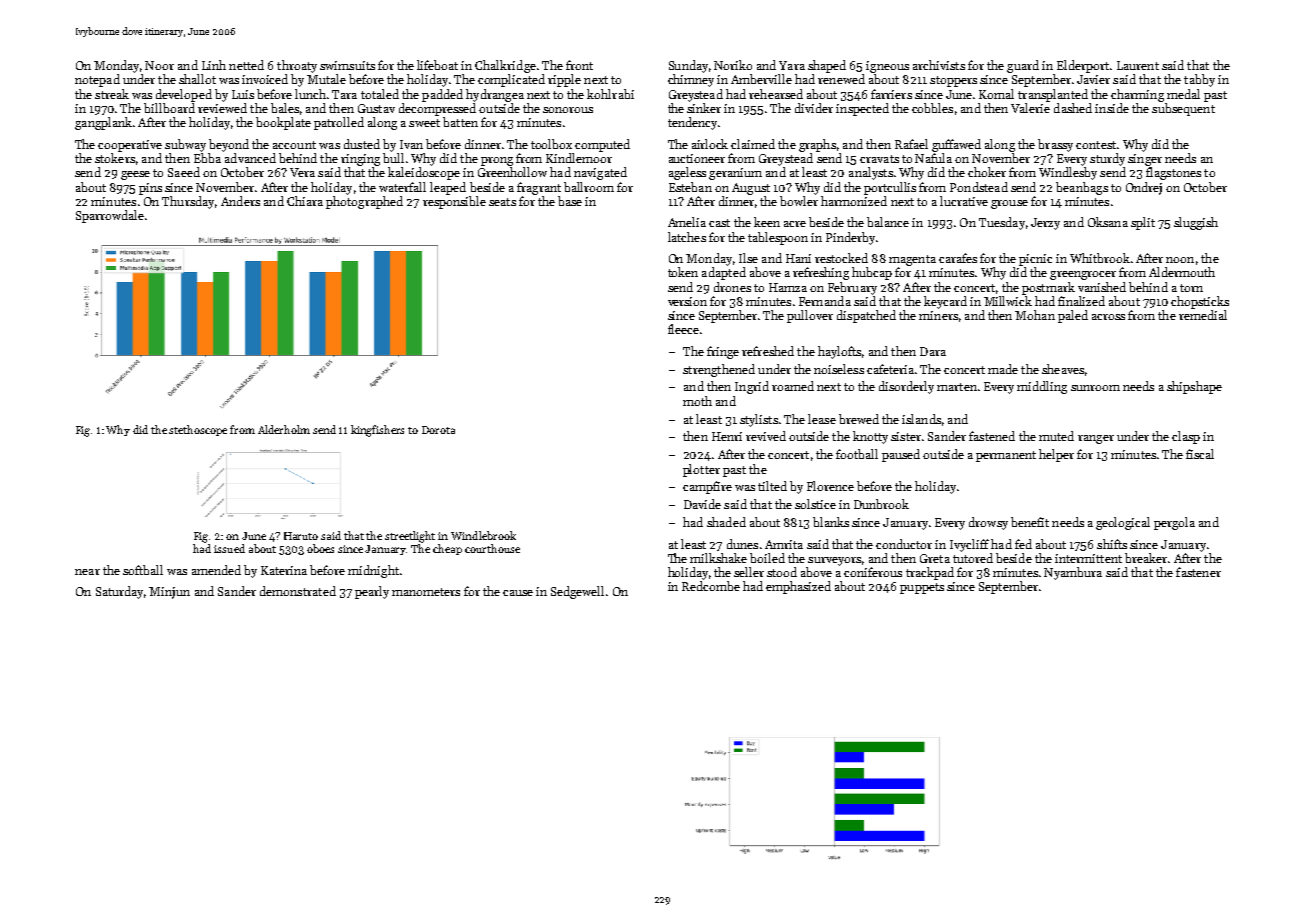 The width and height of the page is (1308, 924). Describe the element at coordinates (246, 65) in the page. I see `netted` at that location.
